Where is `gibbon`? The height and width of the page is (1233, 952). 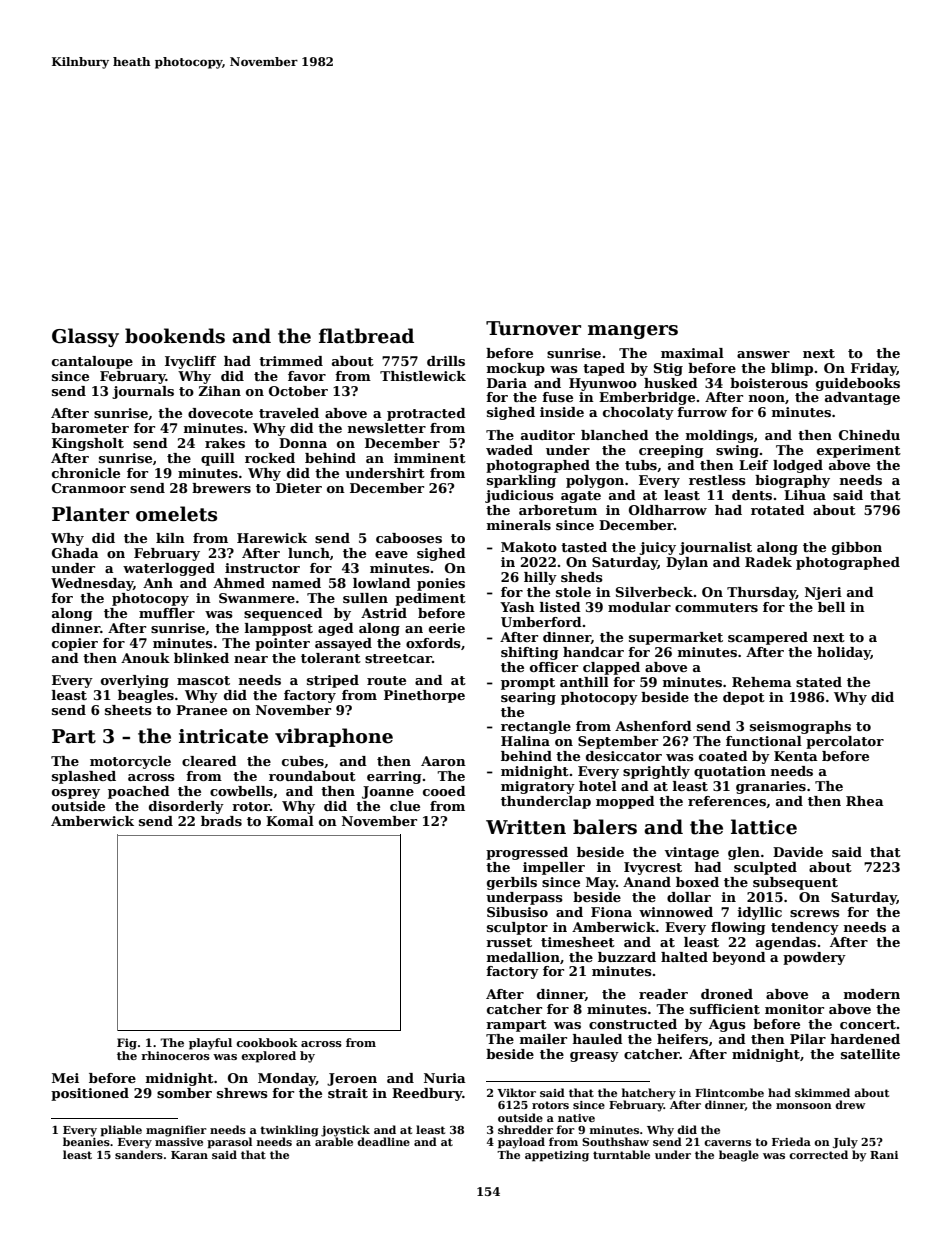
gibbon is located at coordinates (857, 548).
